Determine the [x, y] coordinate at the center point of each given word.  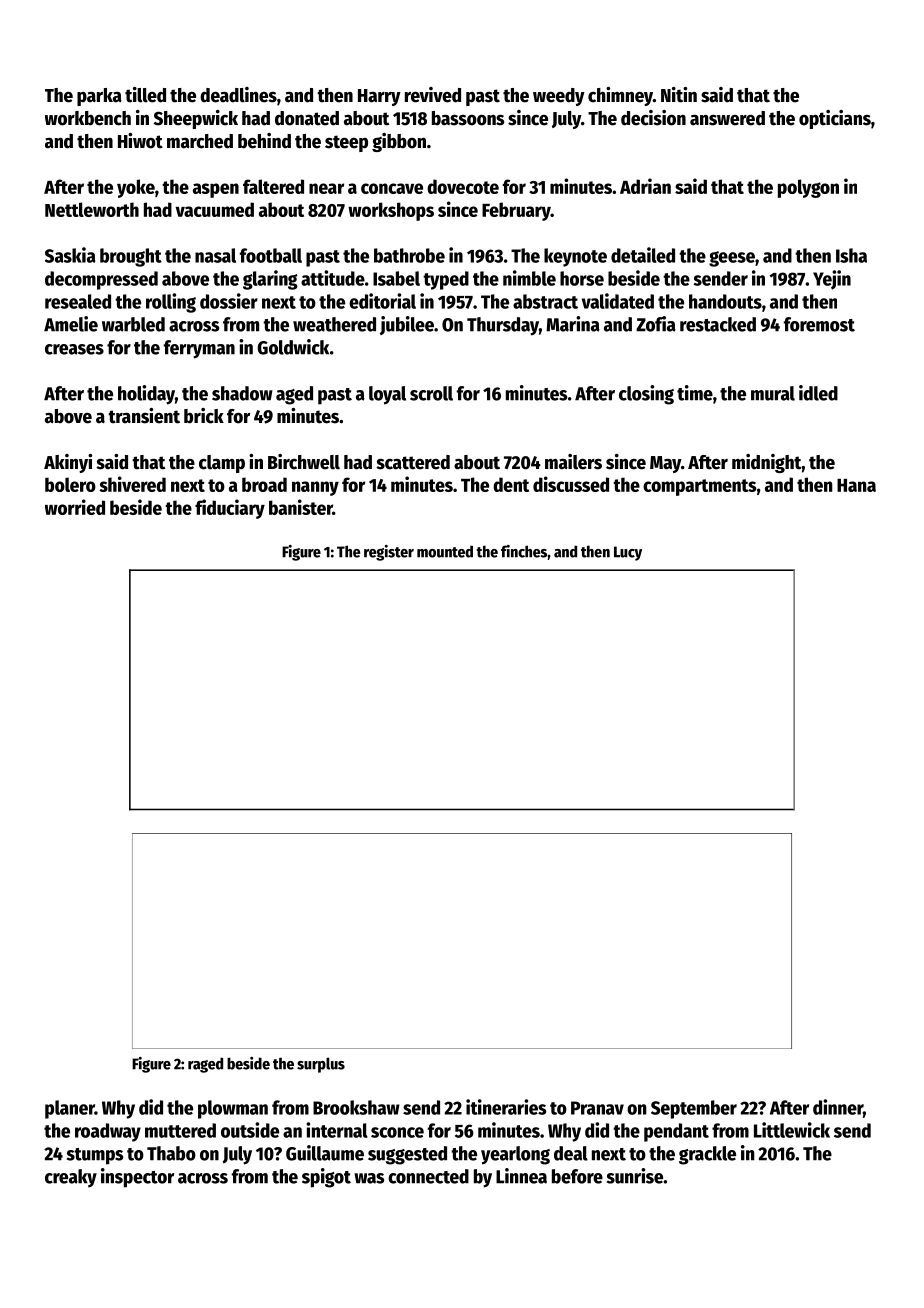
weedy [559, 97]
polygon [808, 188]
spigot [326, 1178]
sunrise [635, 1176]
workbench [88, 118]
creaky [71, 1178]
